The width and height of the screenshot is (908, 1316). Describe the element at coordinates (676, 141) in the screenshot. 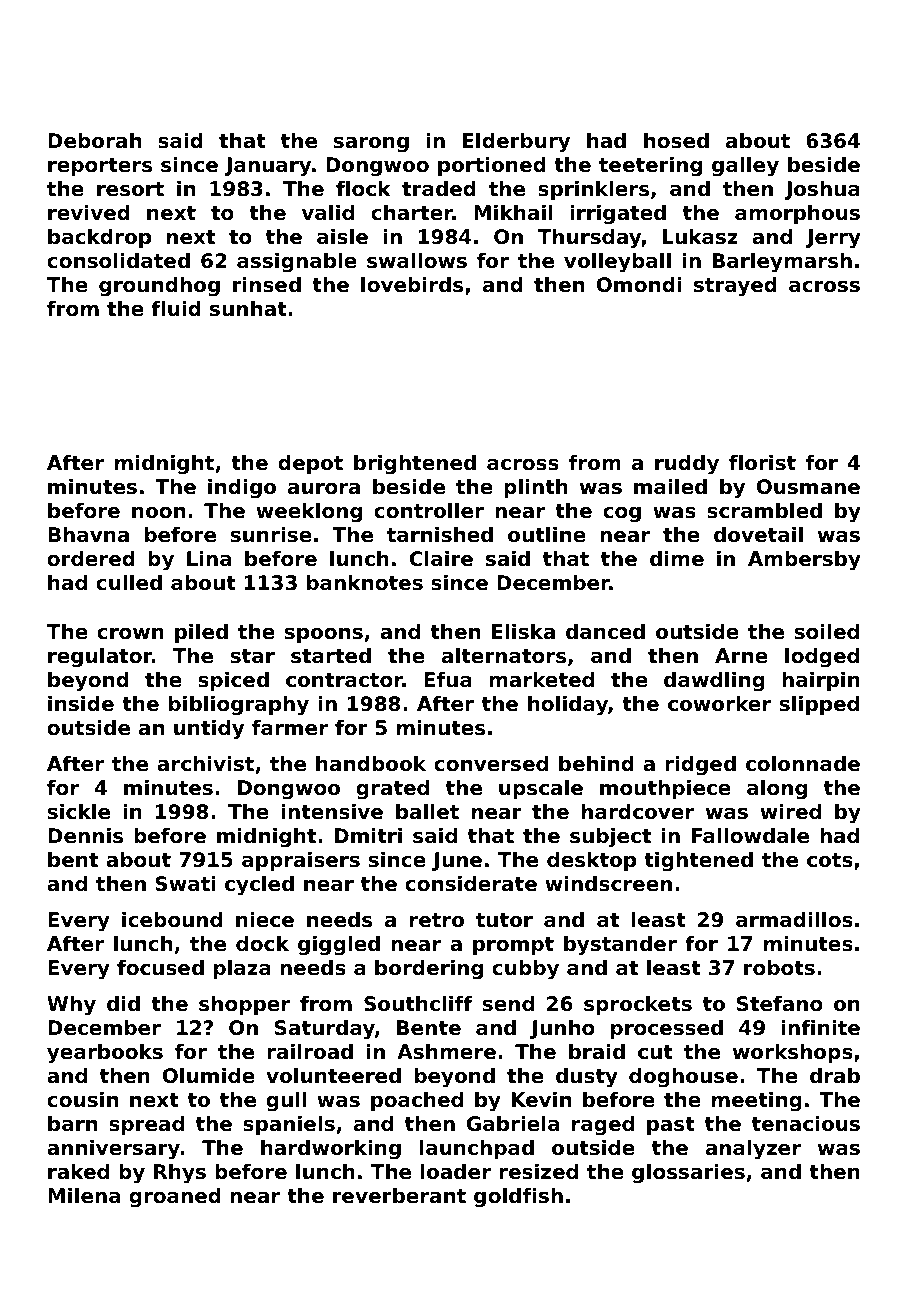

I see `hosed` at that location.
